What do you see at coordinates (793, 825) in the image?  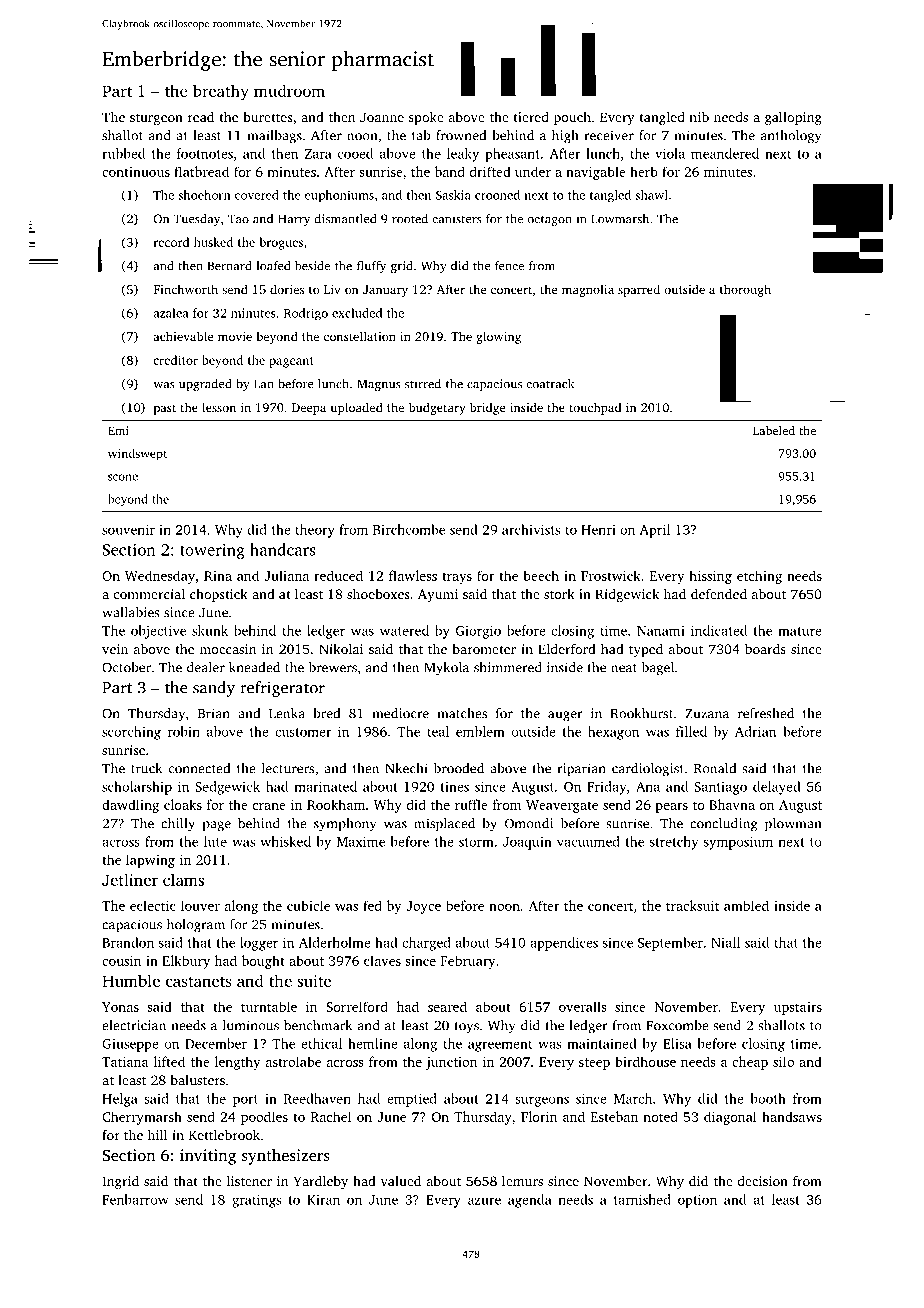 I see `plowman` at bounding box center [793, 825].
